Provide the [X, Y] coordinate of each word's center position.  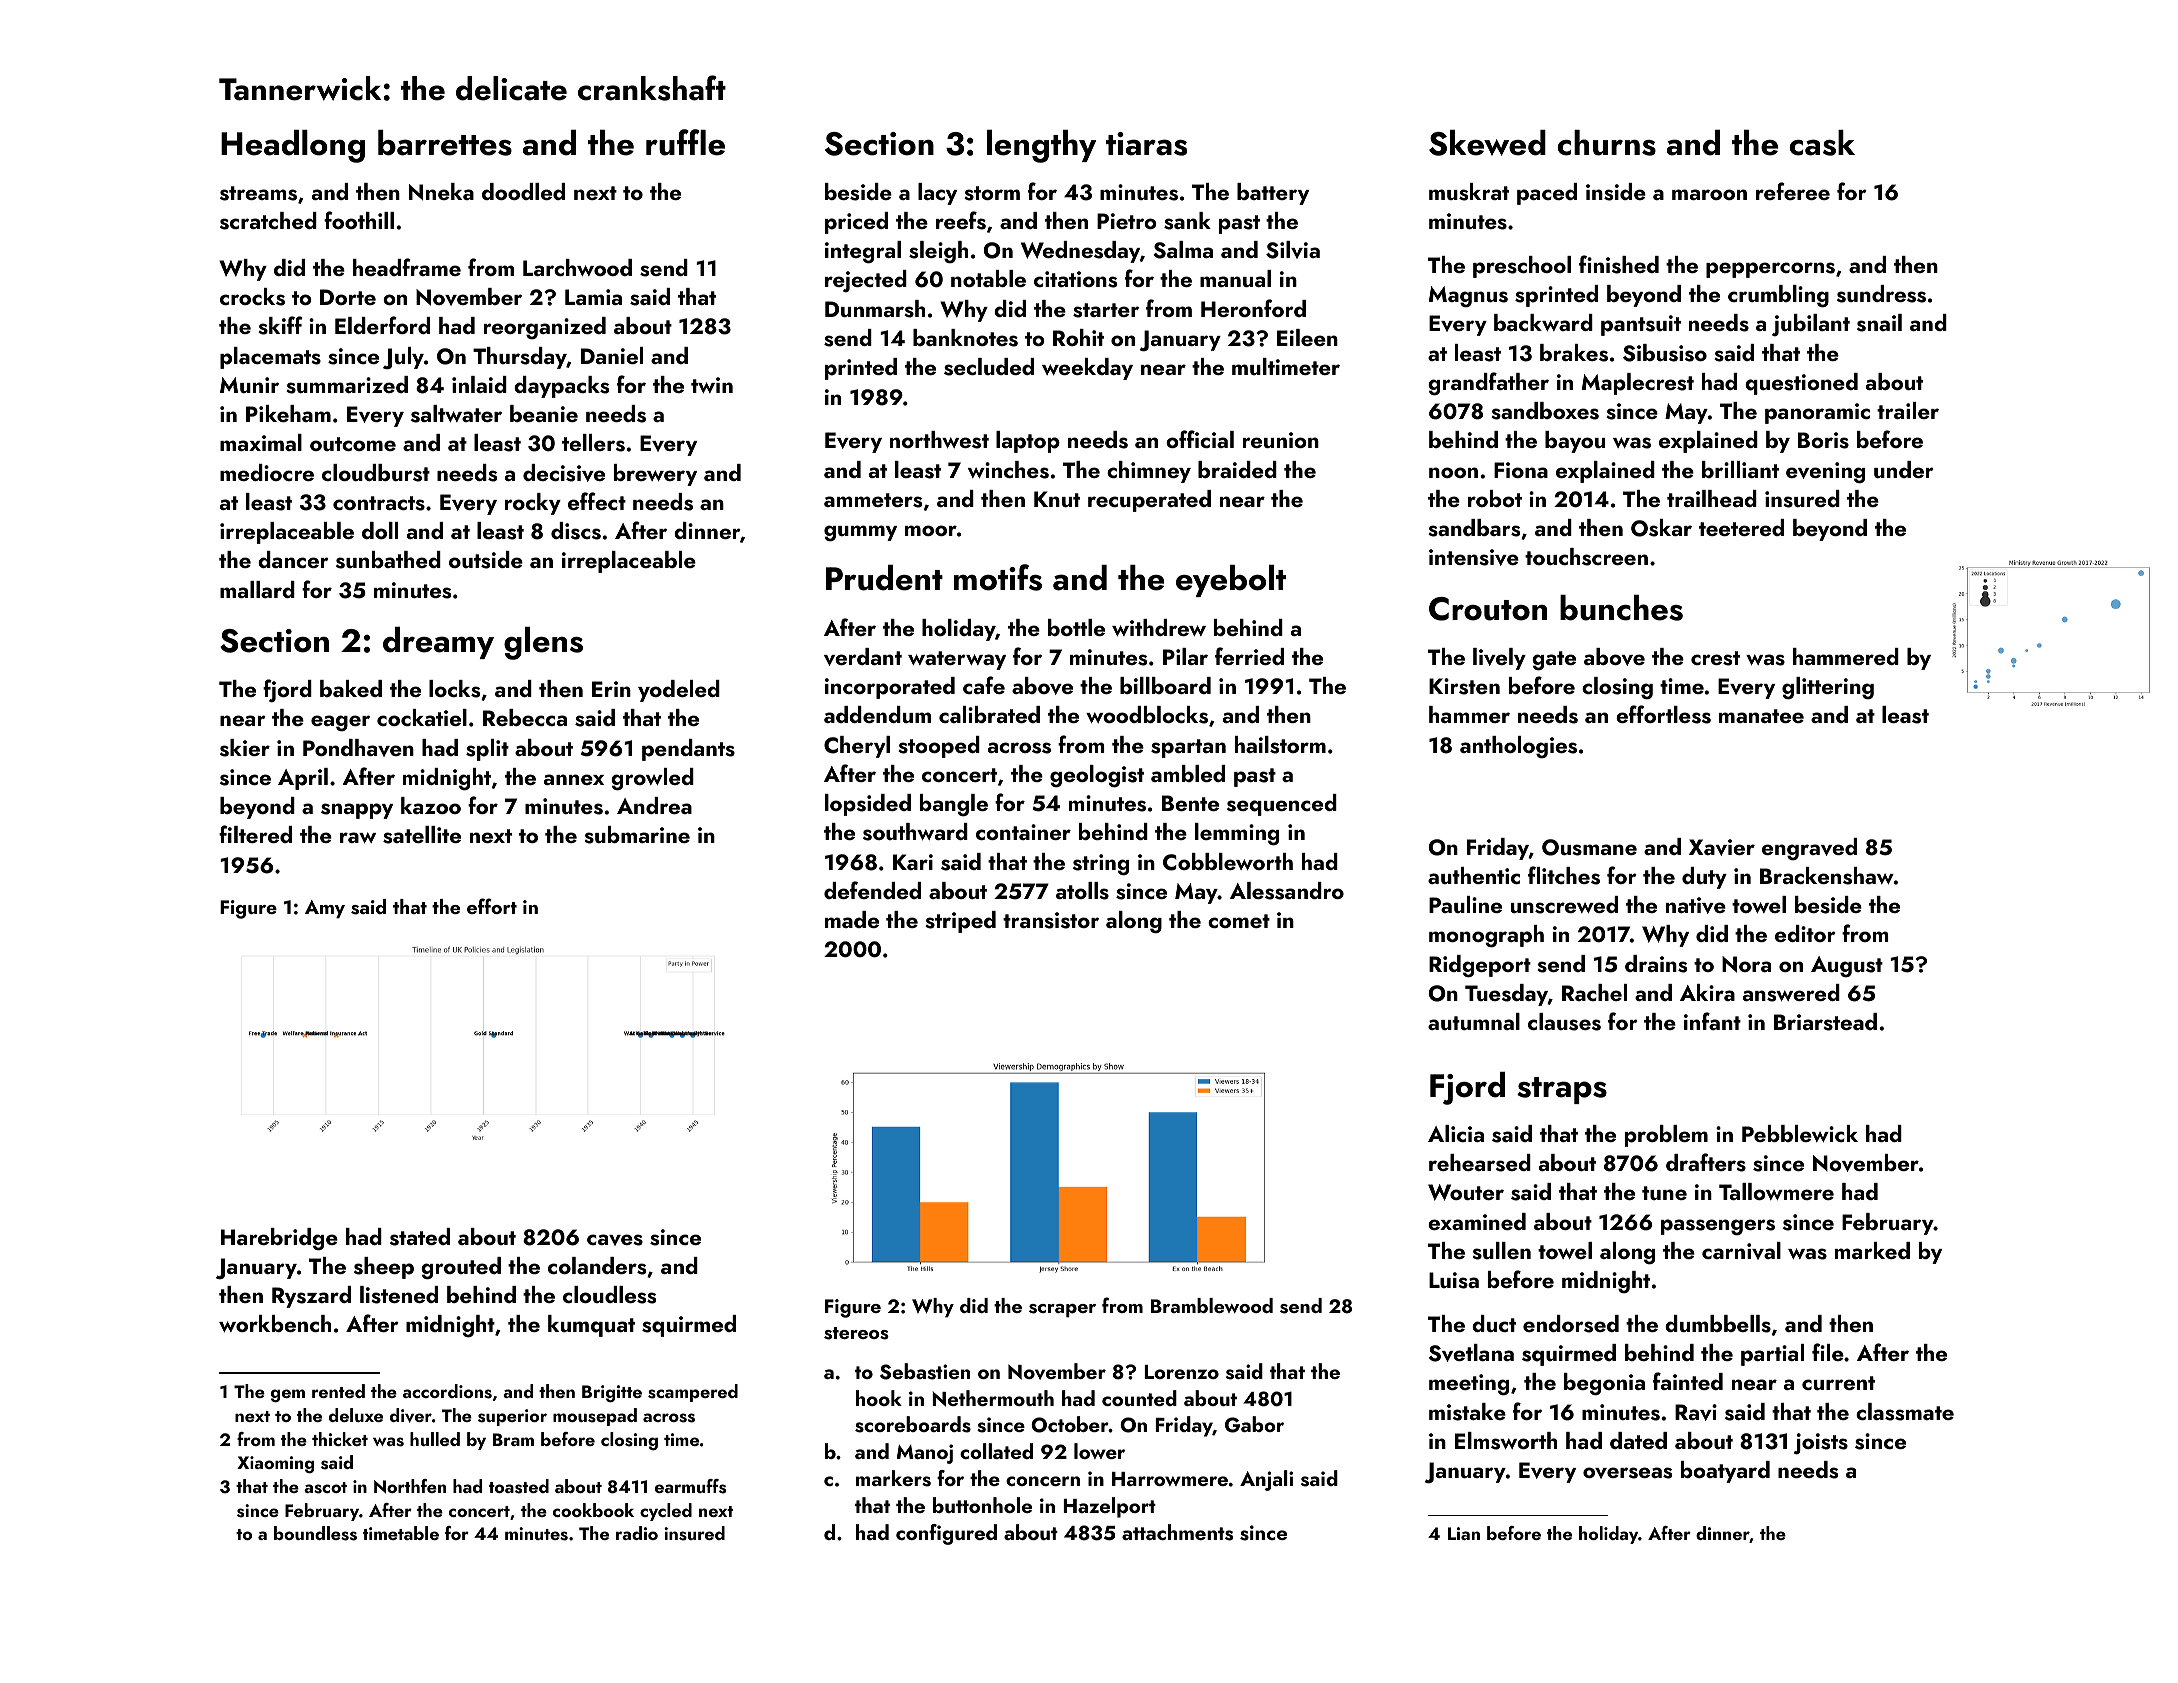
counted [1139, 1398]
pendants [688, 750]
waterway [957, 660]
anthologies [1518, 747]
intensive [1474, 557]
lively [1499, 659]
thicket [340, 1439]
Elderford [382, 325]
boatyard [1725, 1472]
